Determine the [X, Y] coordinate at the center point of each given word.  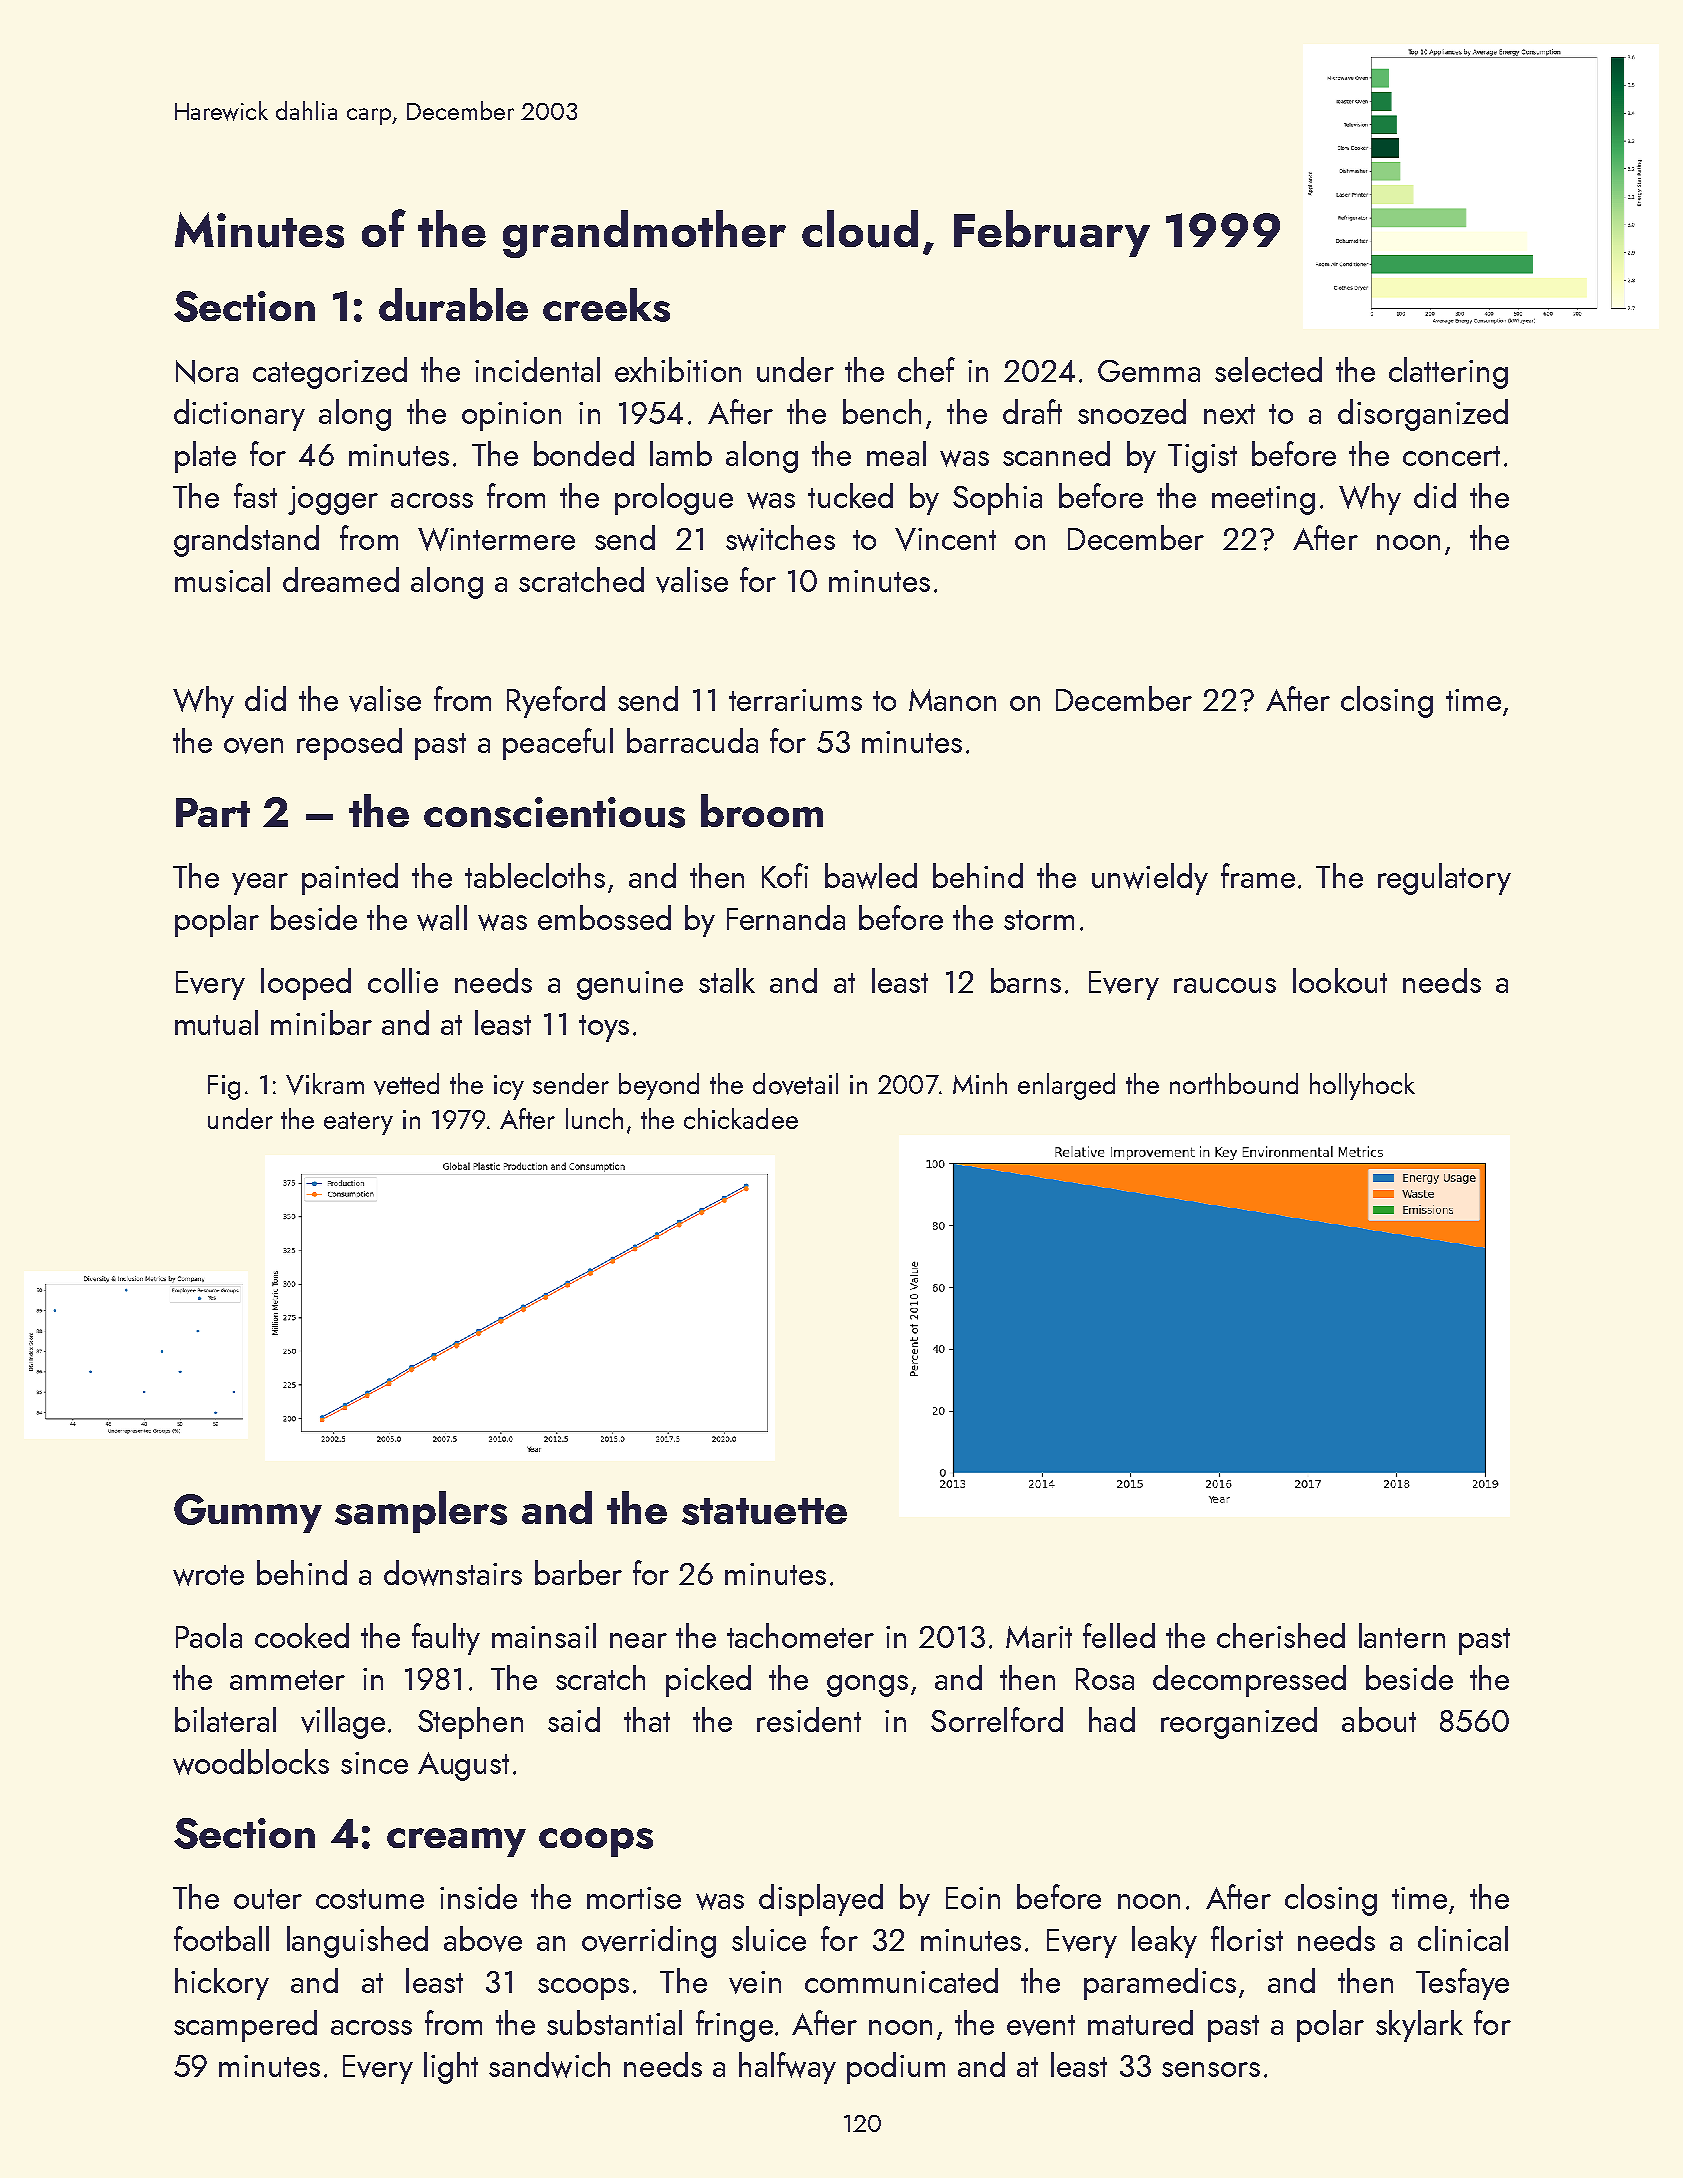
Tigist [1202, 458]
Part [213, 812]
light [451, 2068]
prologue [674, 499]
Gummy [248, 1513]
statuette [764, 1511]
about [1379, 1719]
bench [882, 411]
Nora [207, 372]
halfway [787, 2068]
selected [1268, 369]
